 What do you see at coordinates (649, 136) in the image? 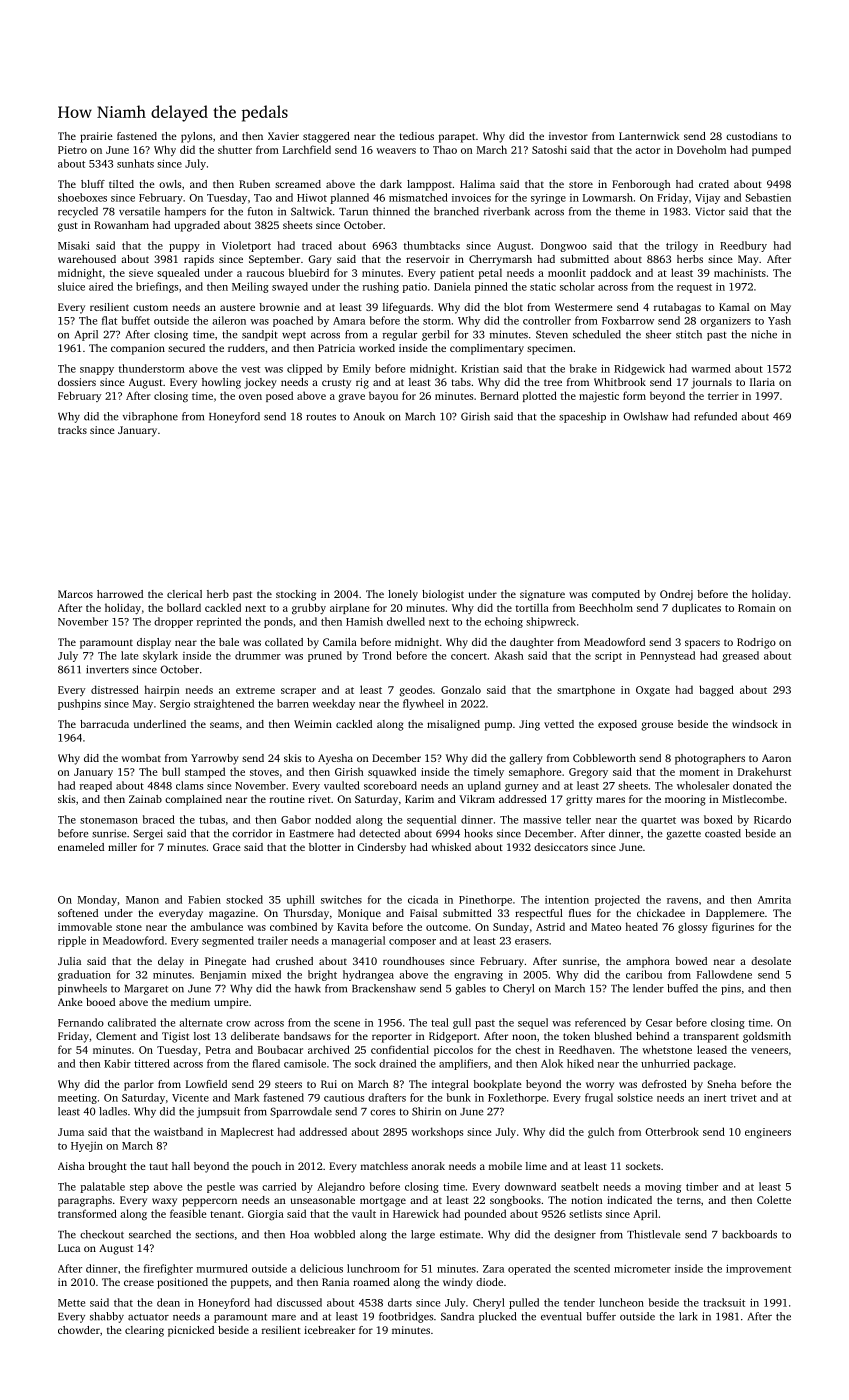
I see `Lanternwick` at bounding box center [649, 136].
